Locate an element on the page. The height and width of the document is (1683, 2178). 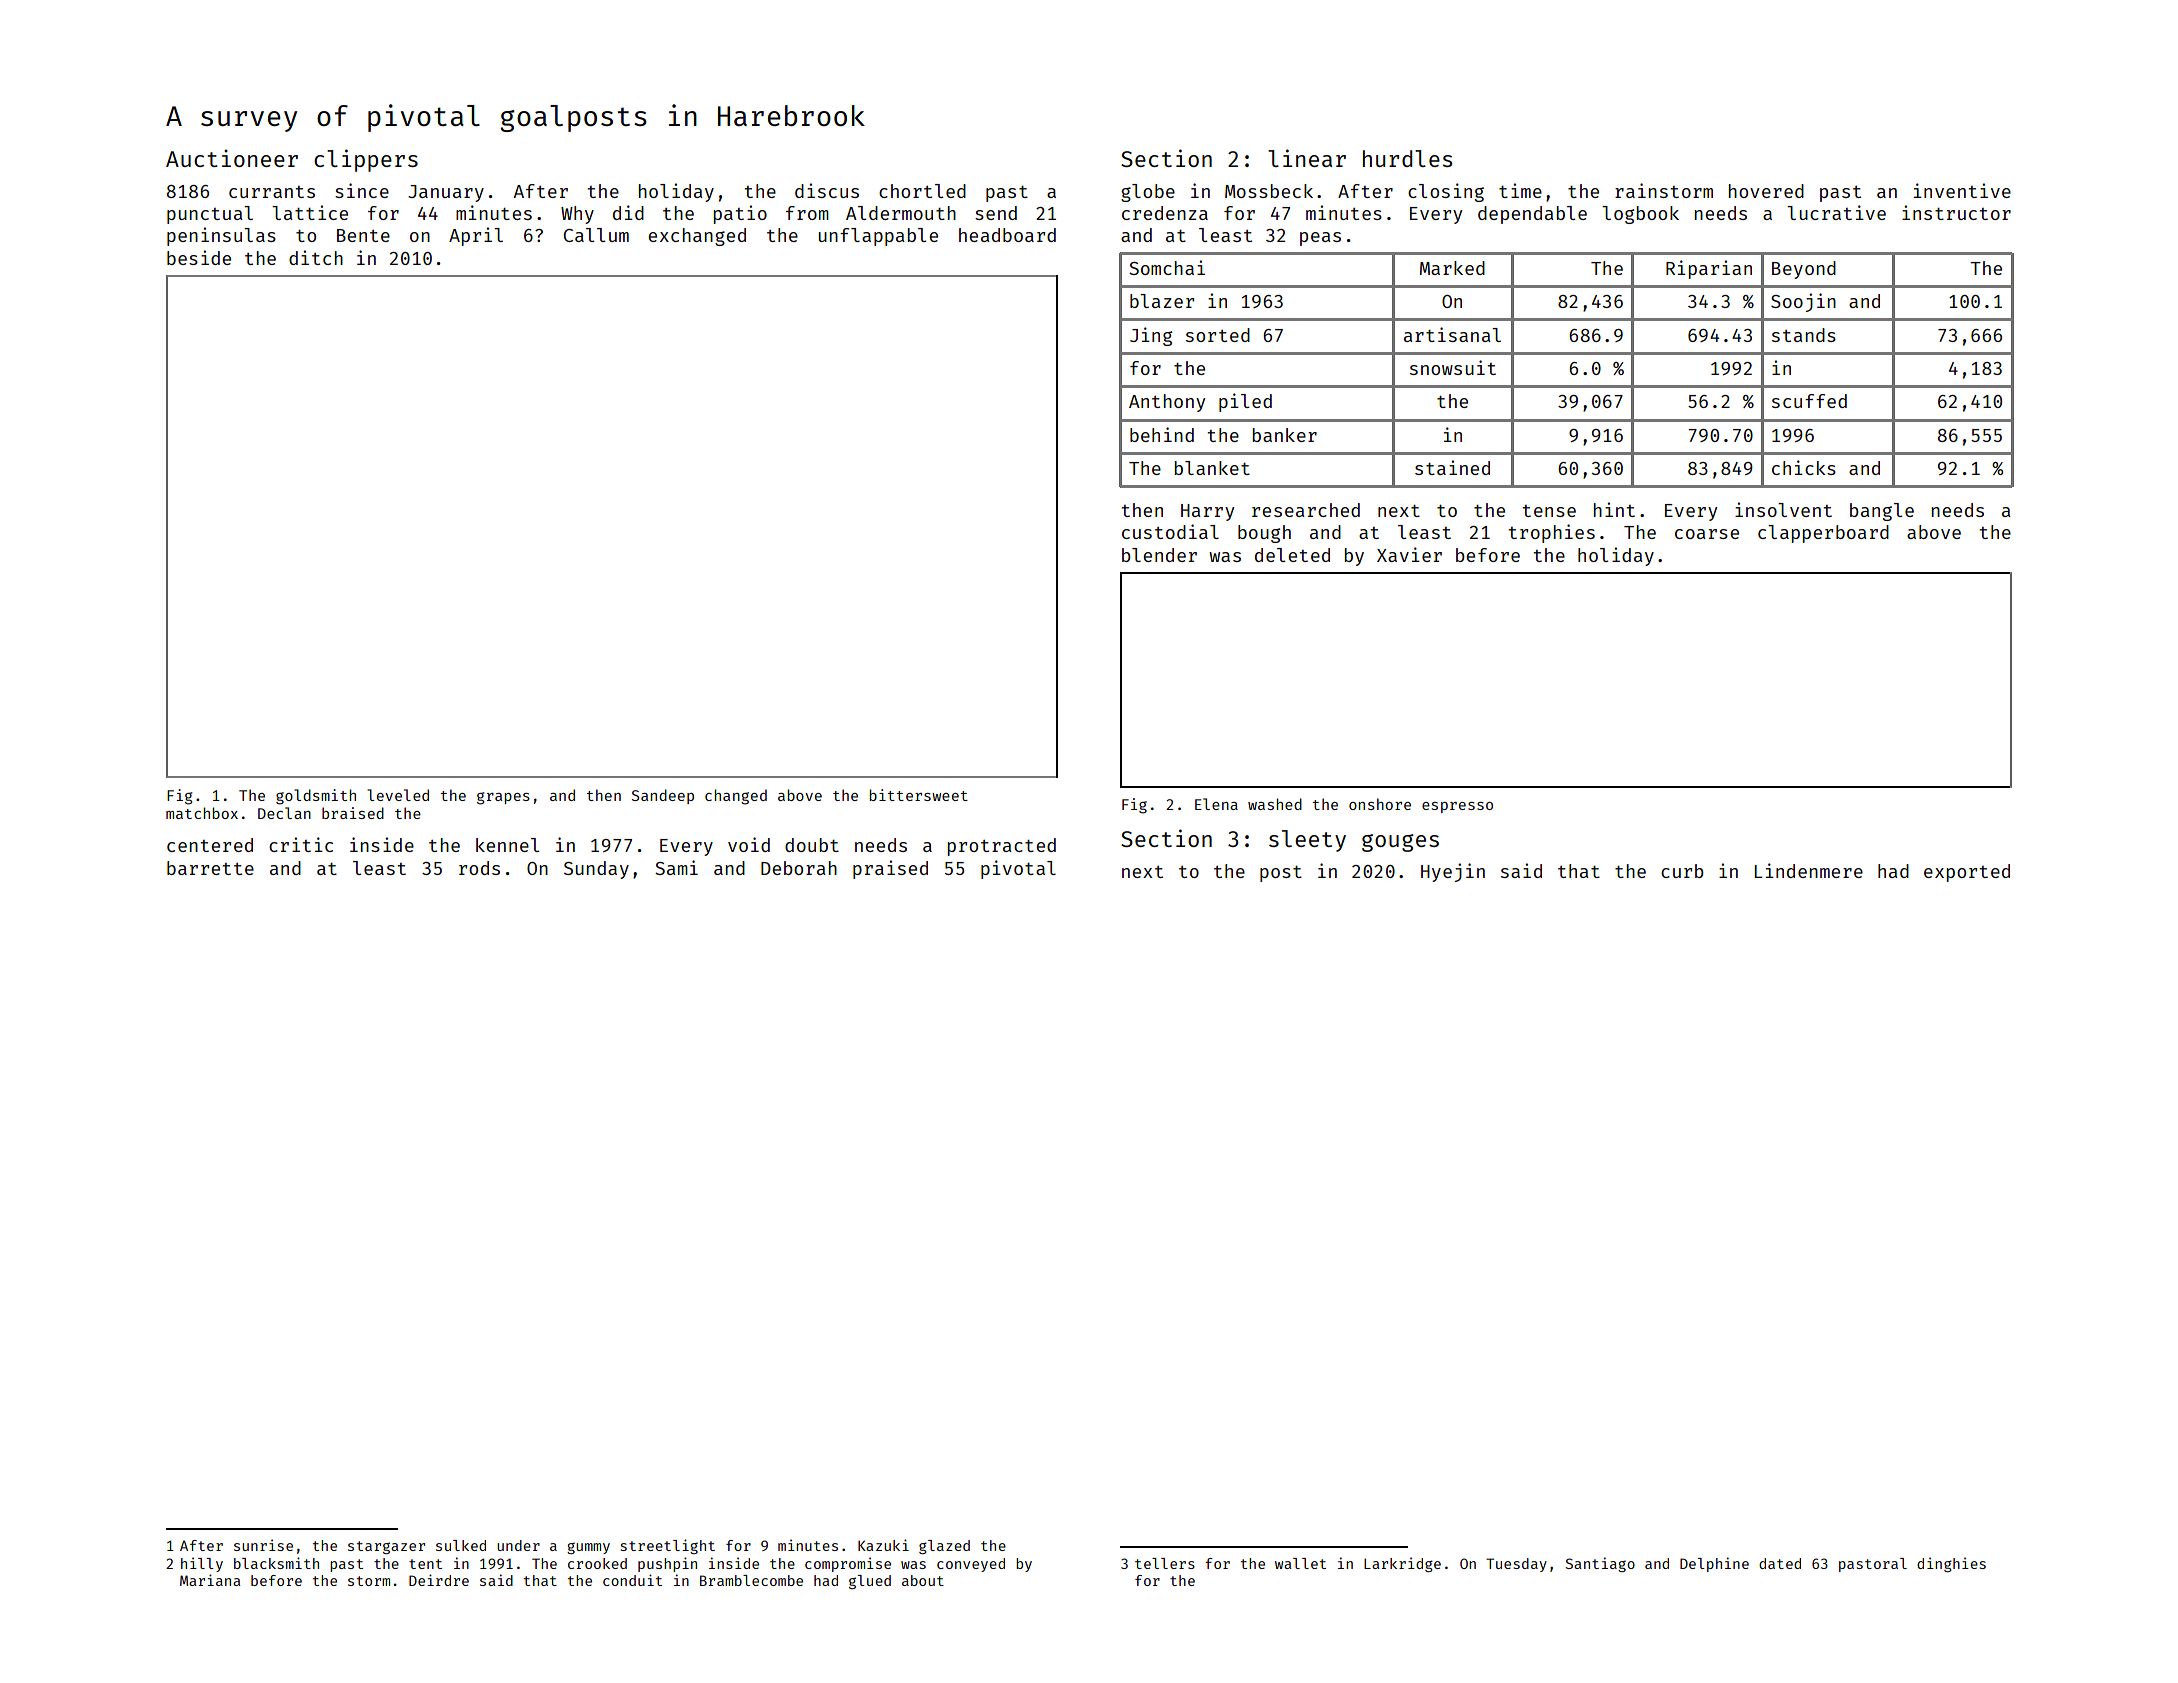
blender is located at coordinates (1159, 555).
